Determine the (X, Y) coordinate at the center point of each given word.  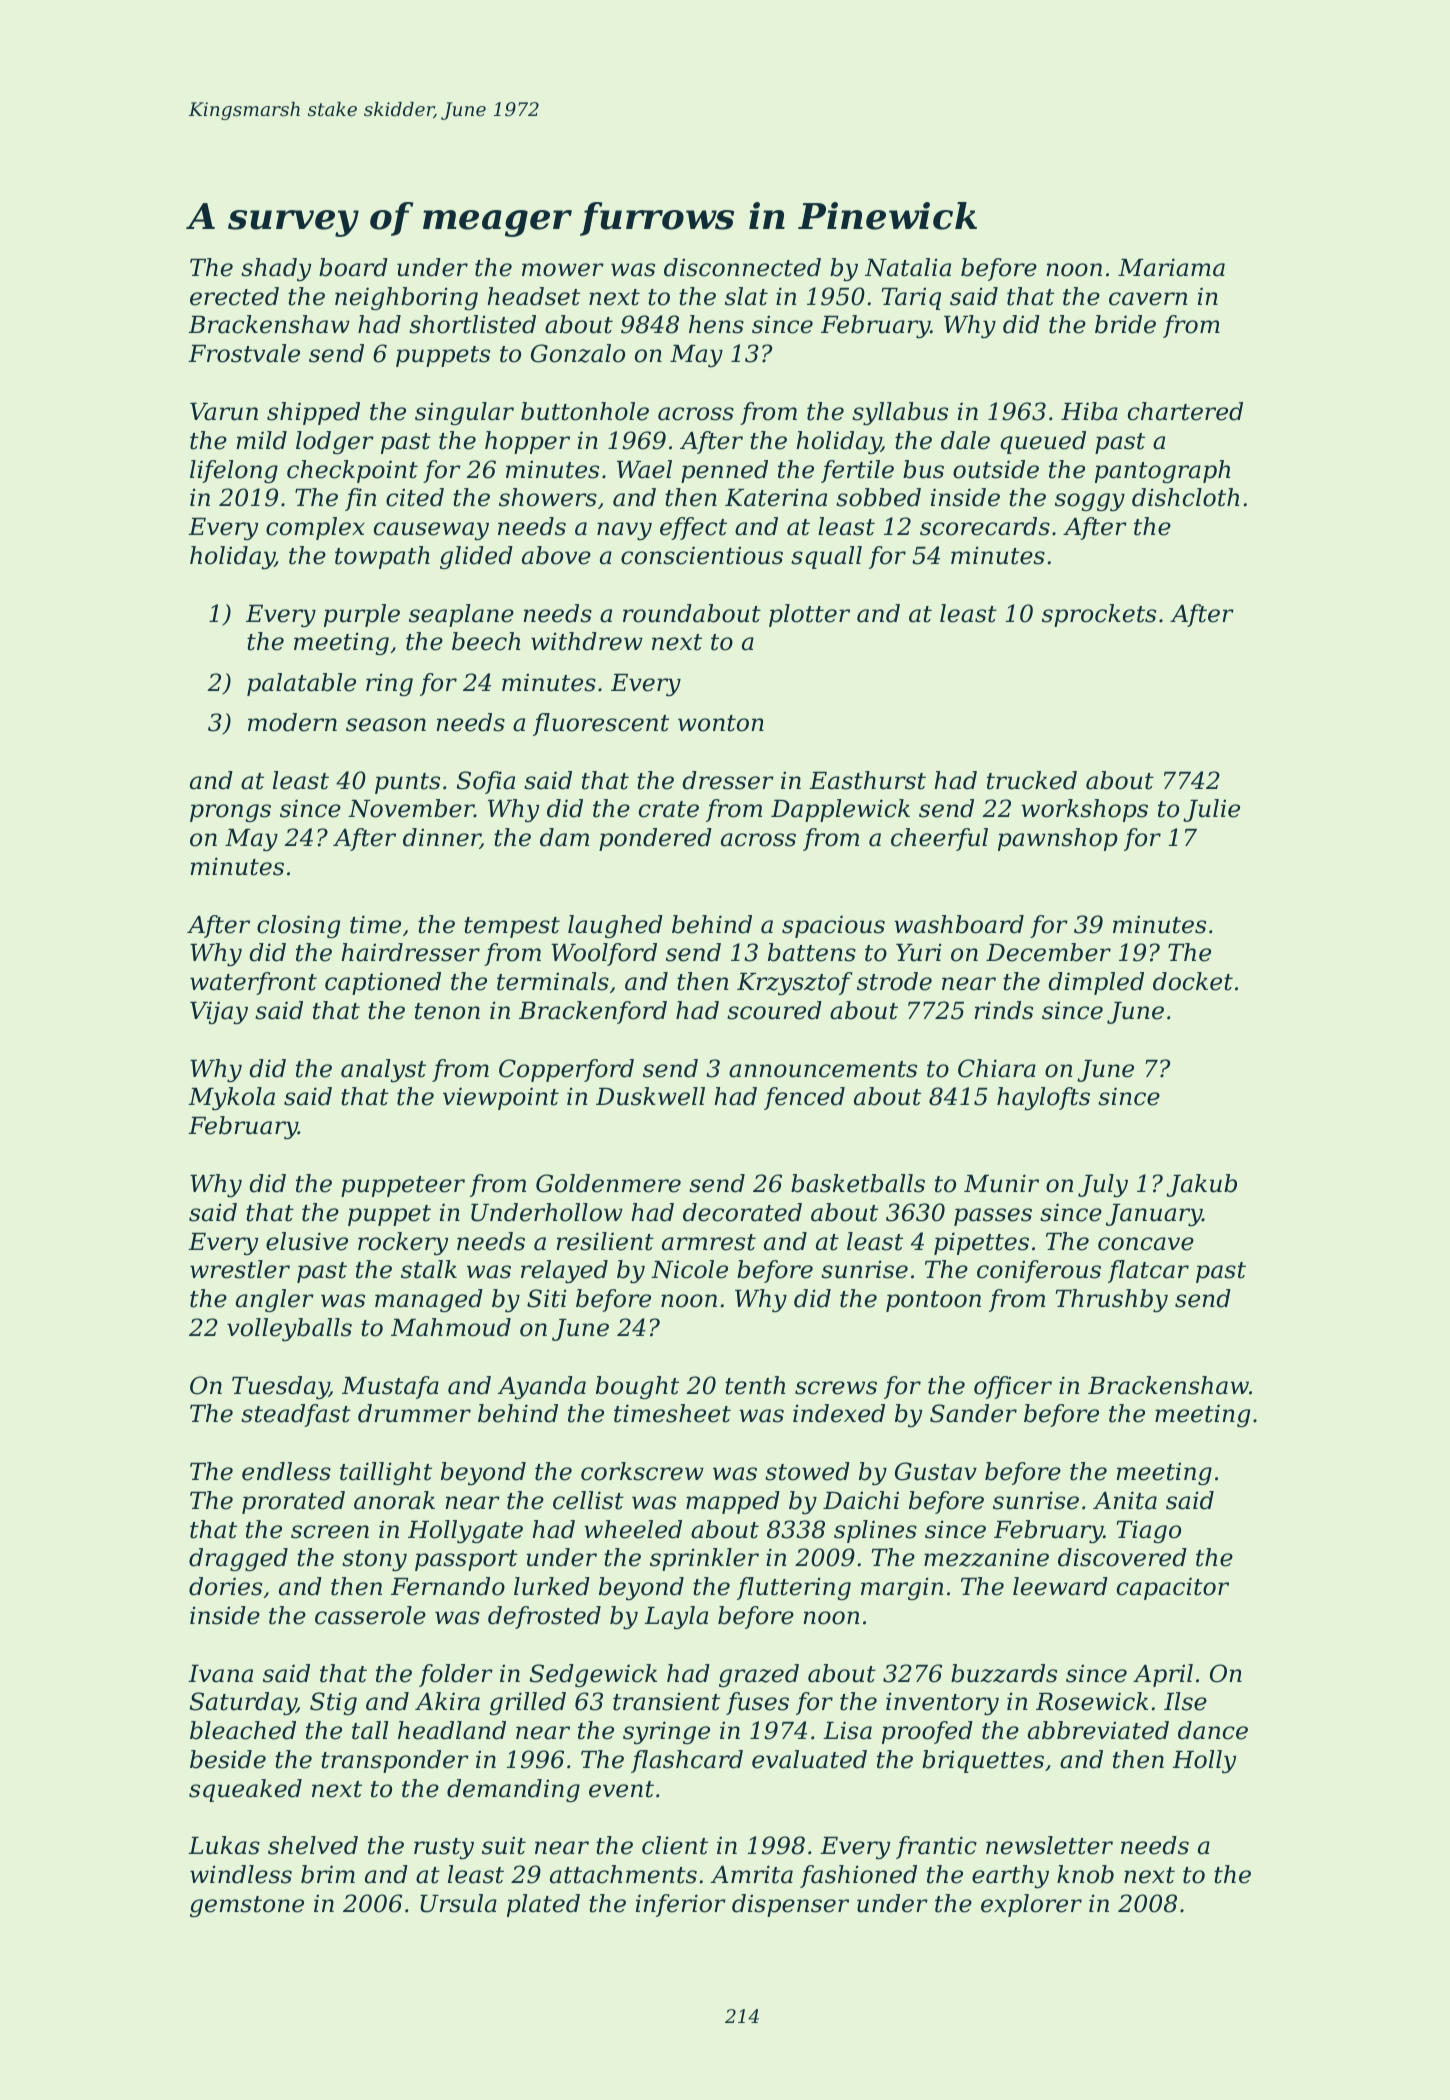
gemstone (247, 1906)
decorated (742, 1212)
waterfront (253, 983)
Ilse (1185, 1701)
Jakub (1201, 1185)
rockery (403, 1243)
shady (276, 269)
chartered (1185, 411)
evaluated (809, 1759)
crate (669, 809)
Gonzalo (578, 353)
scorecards (985, 526)
